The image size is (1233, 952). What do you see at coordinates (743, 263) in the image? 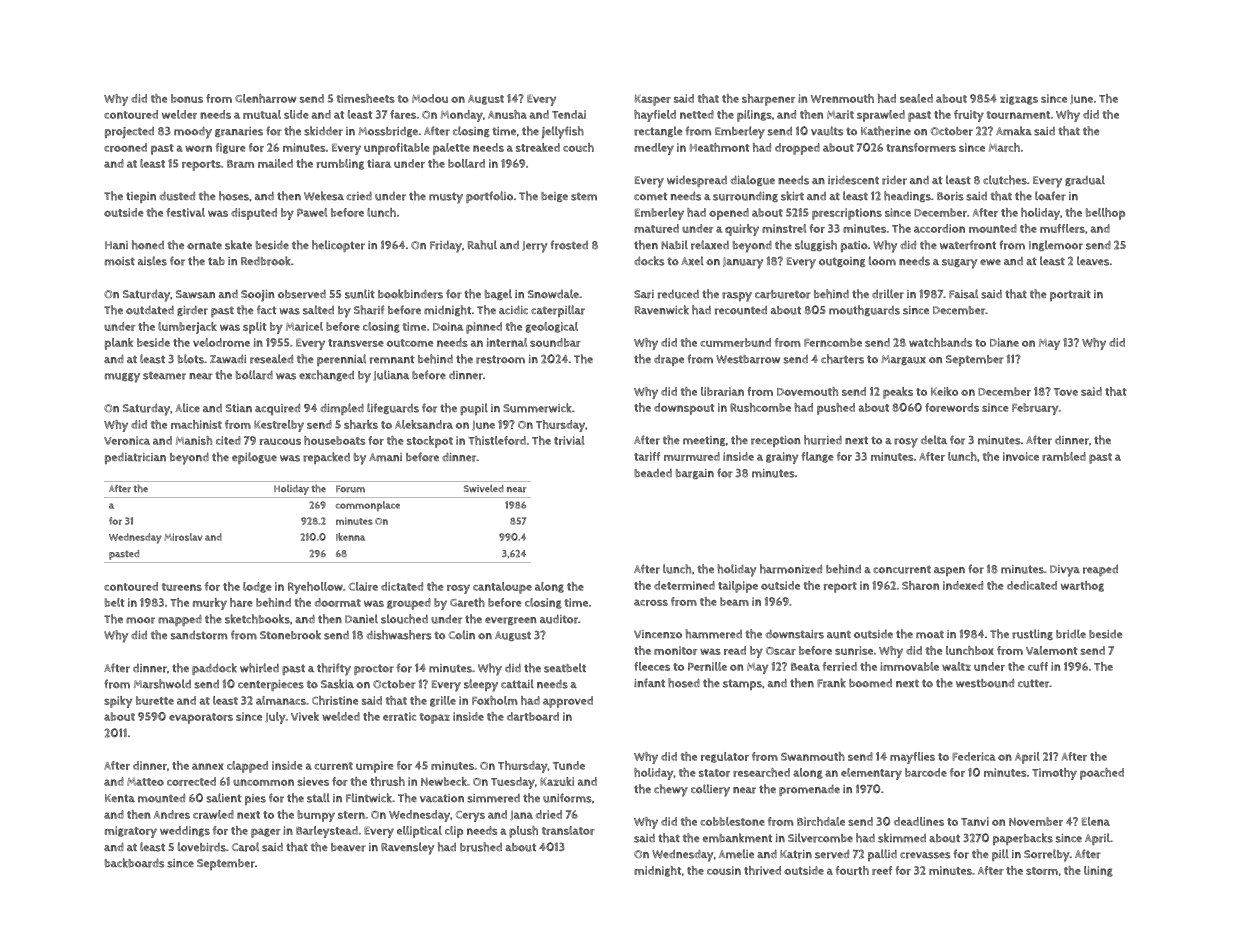
I see `January` at bounding box center [743, 263].
